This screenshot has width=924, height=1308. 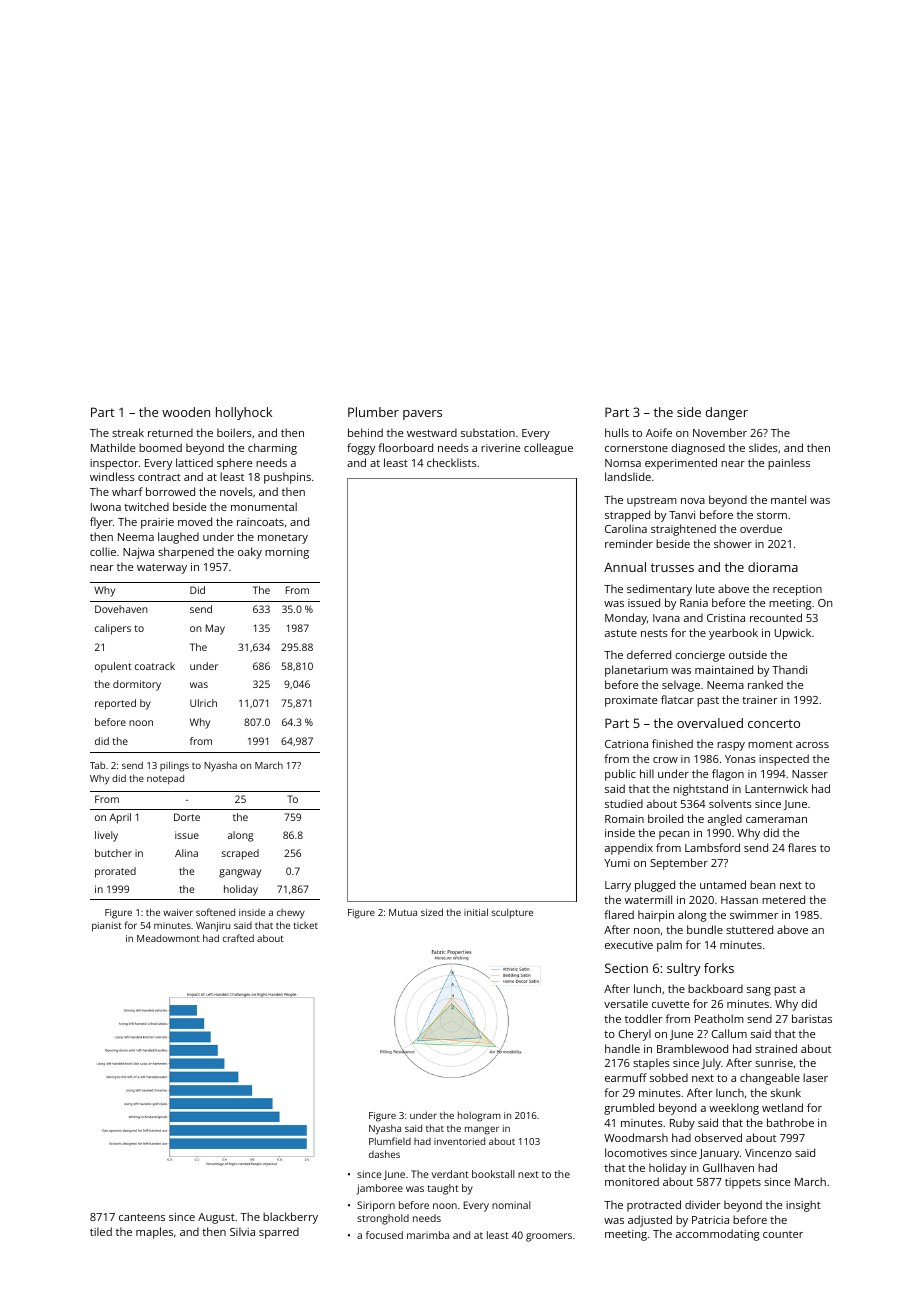 I want to click on Plumber, so click(x=373, y=412).
